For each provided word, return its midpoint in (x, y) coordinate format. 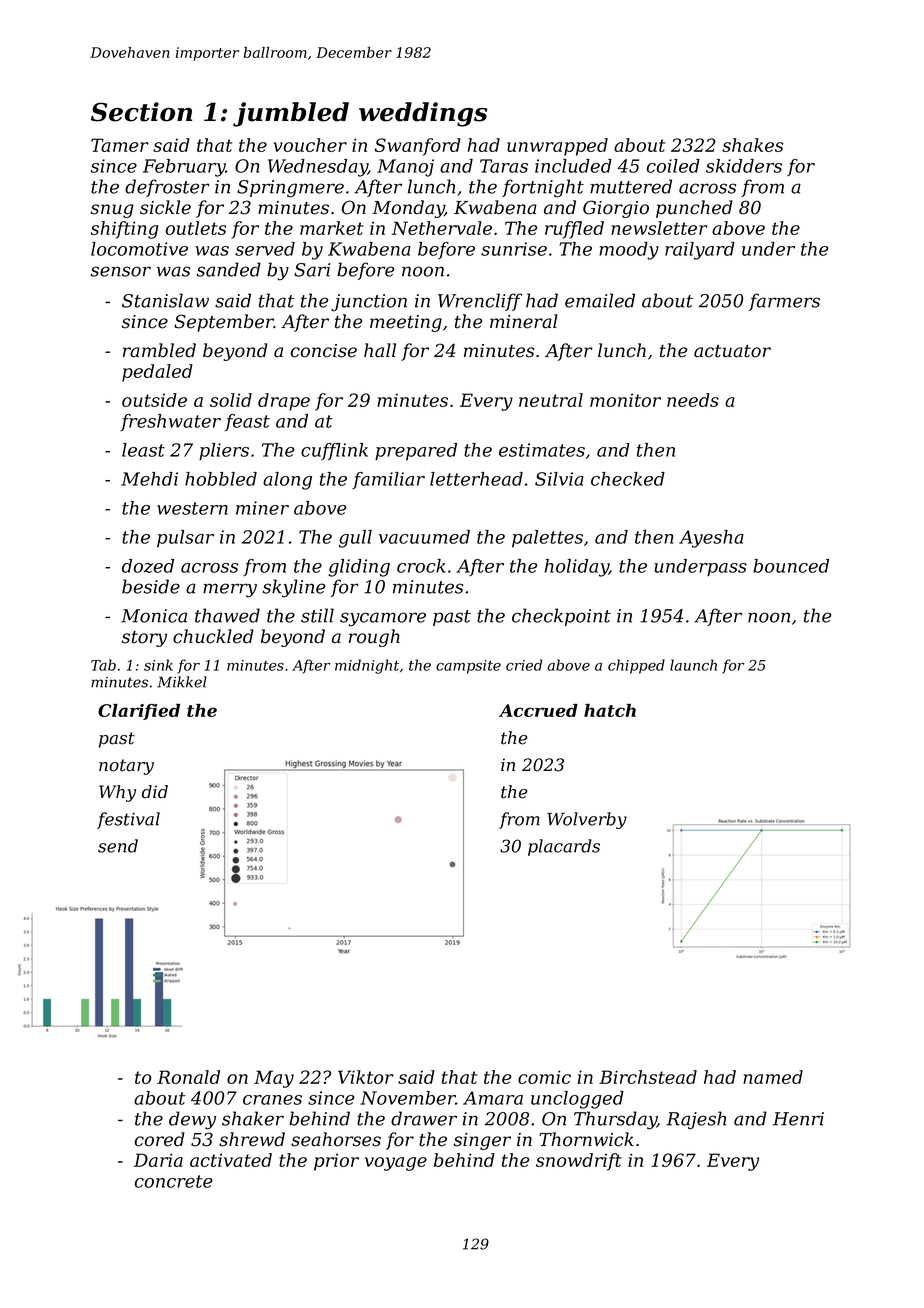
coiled (673, 166)
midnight (367, 666)
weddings (423, 114)
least (143, 450)
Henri (798, 1119)
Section (141, 112)
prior (336, 1162)
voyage (396, 1164)
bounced (791, 566)
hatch (610, 710)
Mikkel (182, 682)
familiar (388, 480)
